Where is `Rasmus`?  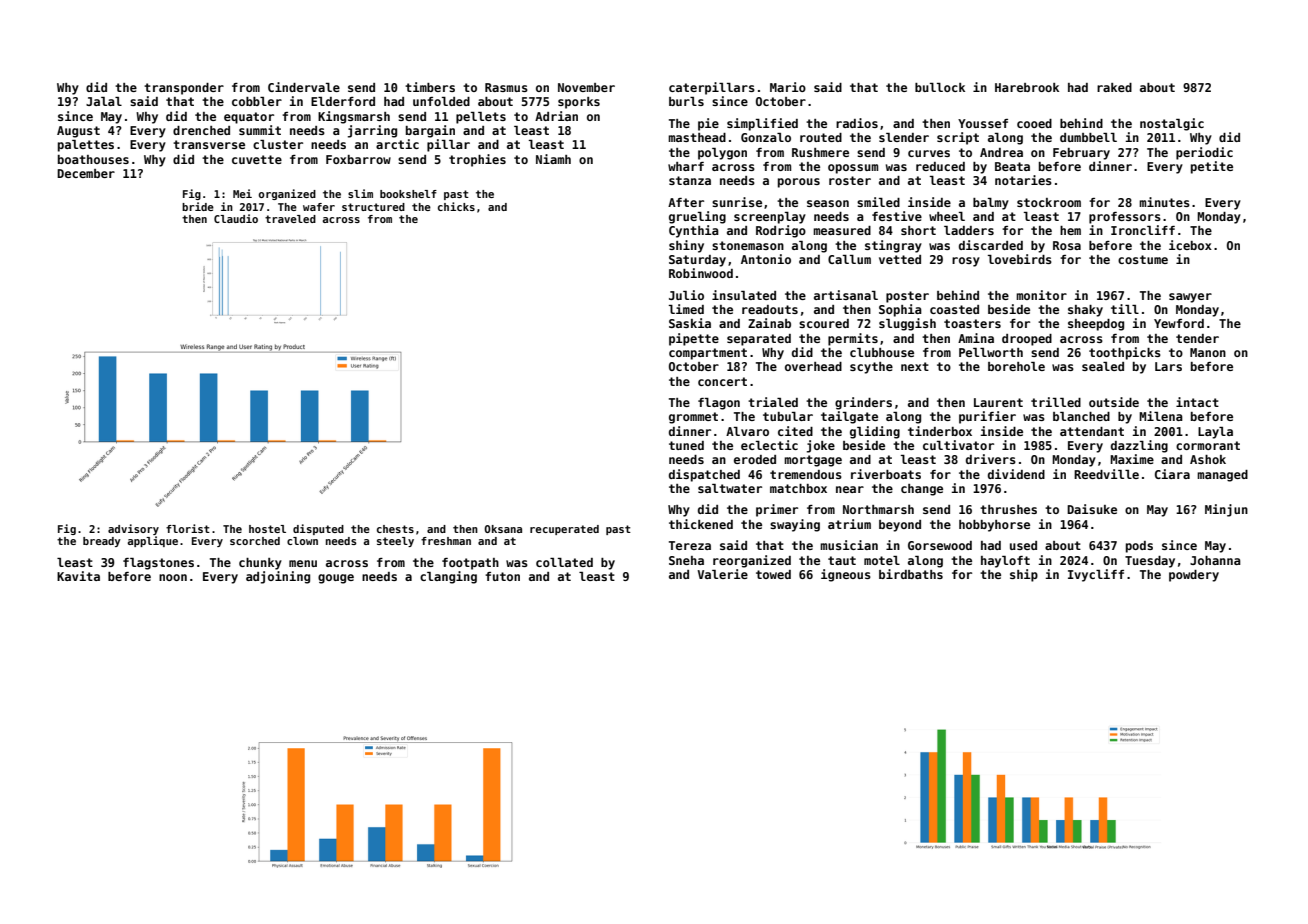
Rasmus is located at coordinates (506, 87).
